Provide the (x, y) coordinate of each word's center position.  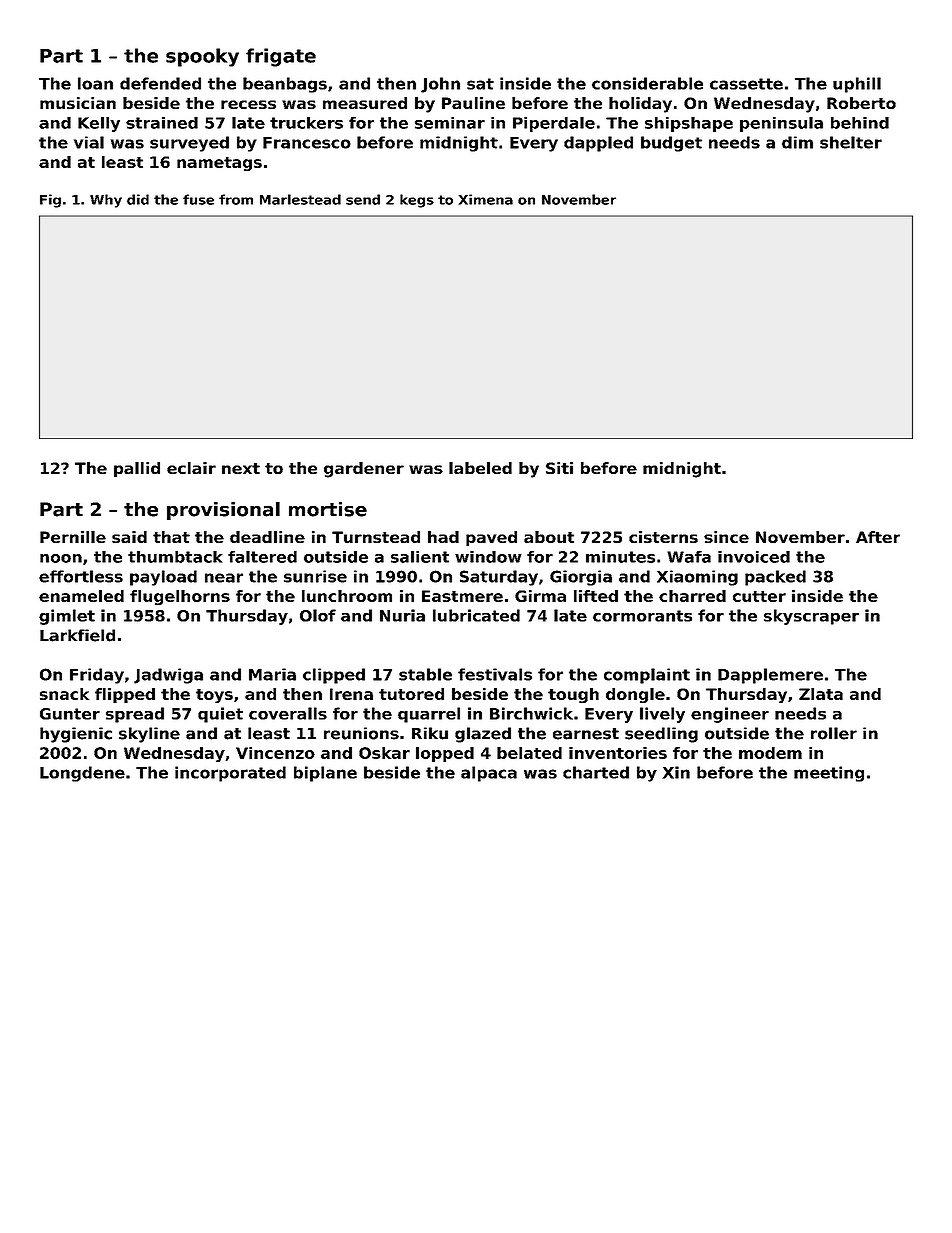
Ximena (486, 199)
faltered (262, 557)
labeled (480, 468)
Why (106, 201)
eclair (191, 468)
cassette (746, 84)
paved (491, 538)
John (440, 85)
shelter (851, 142)
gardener (364, 470)
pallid (137, 469)
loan (95, 83)
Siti (559, 468)
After (878, 537)
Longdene (82, 774)
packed (775, 578)
